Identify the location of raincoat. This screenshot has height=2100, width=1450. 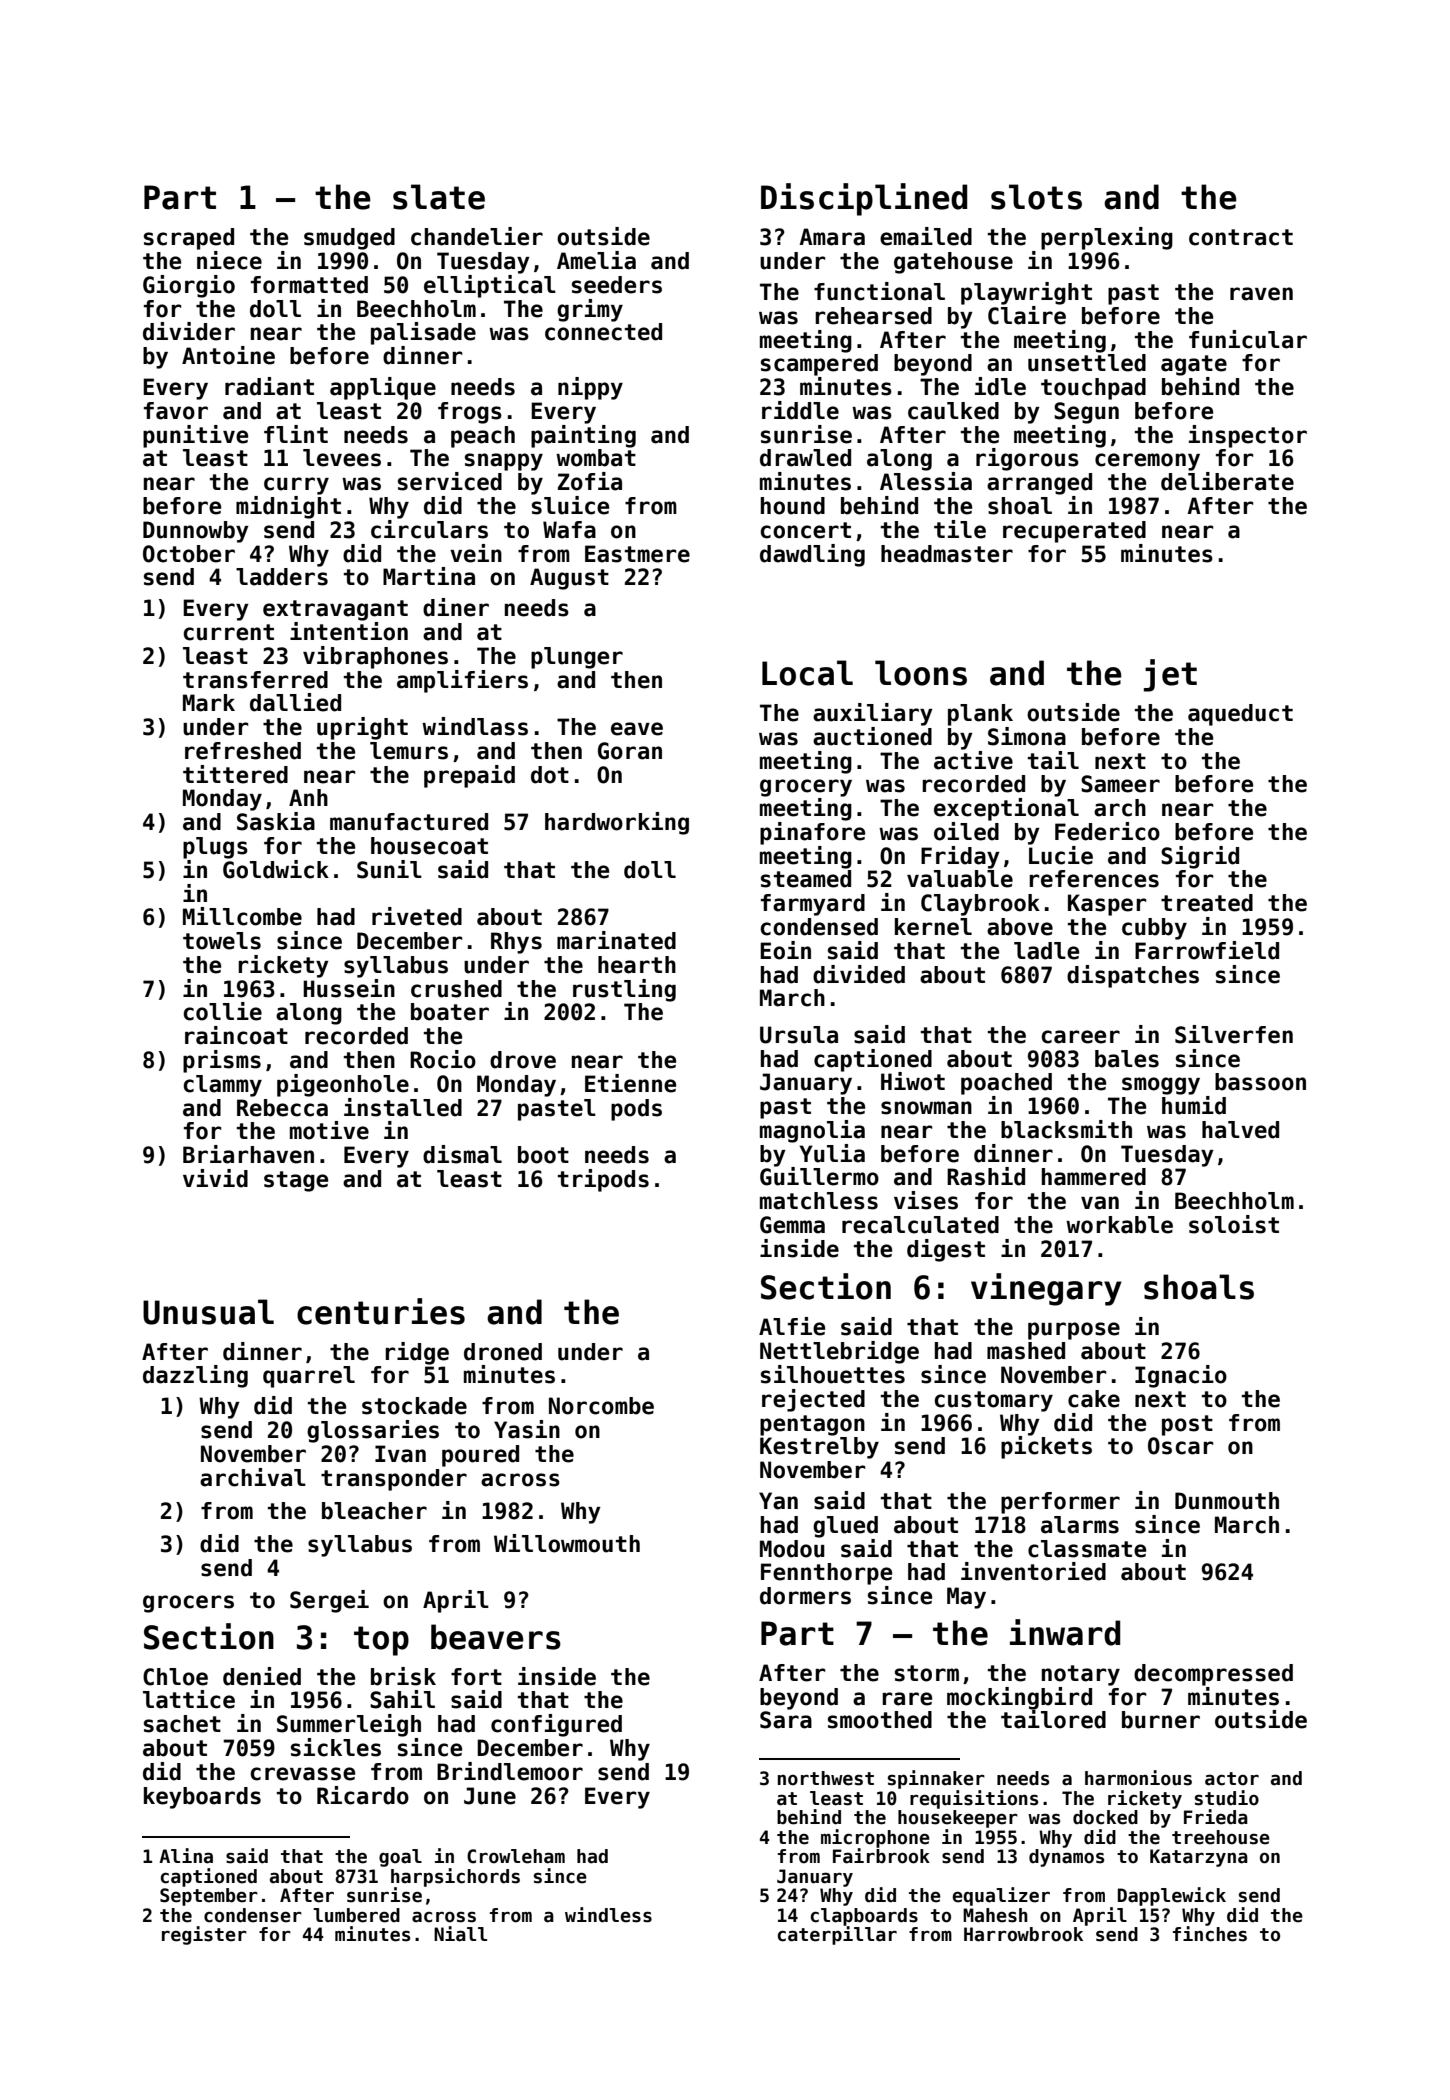
(236, 1035).
